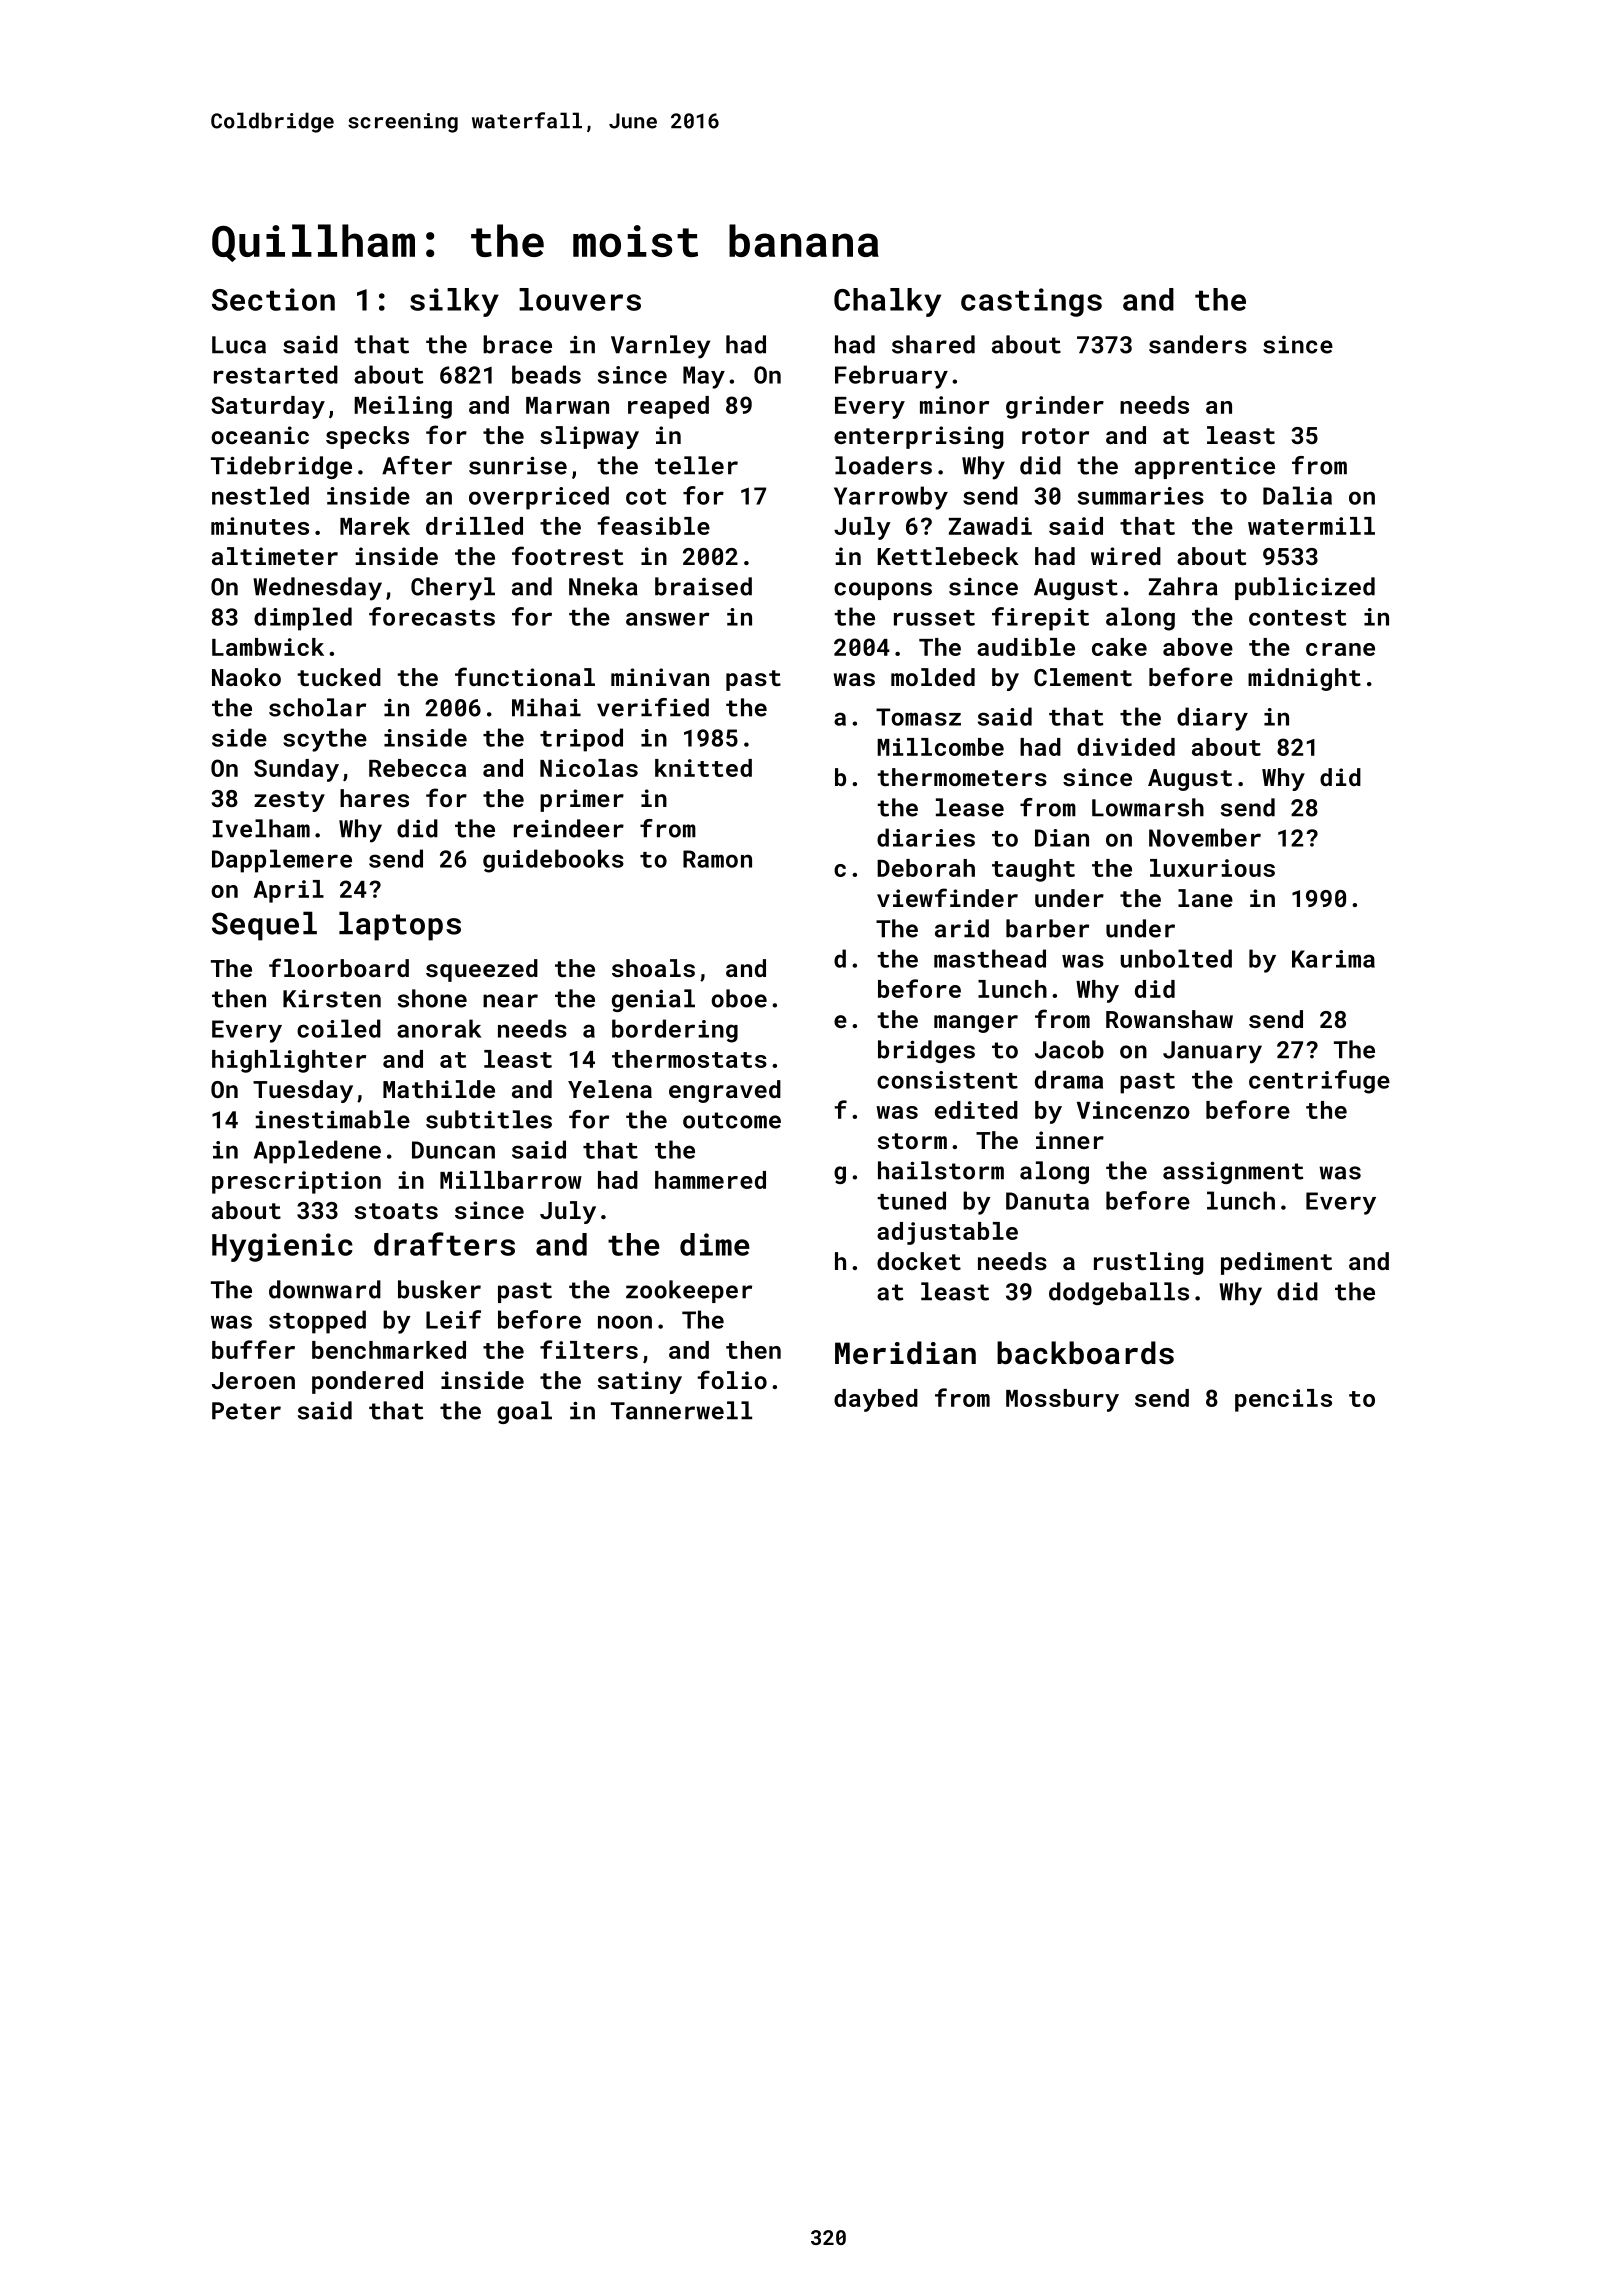 The image size is (1620, 2292). I want to click on pencils, so click(1283, 1400).
